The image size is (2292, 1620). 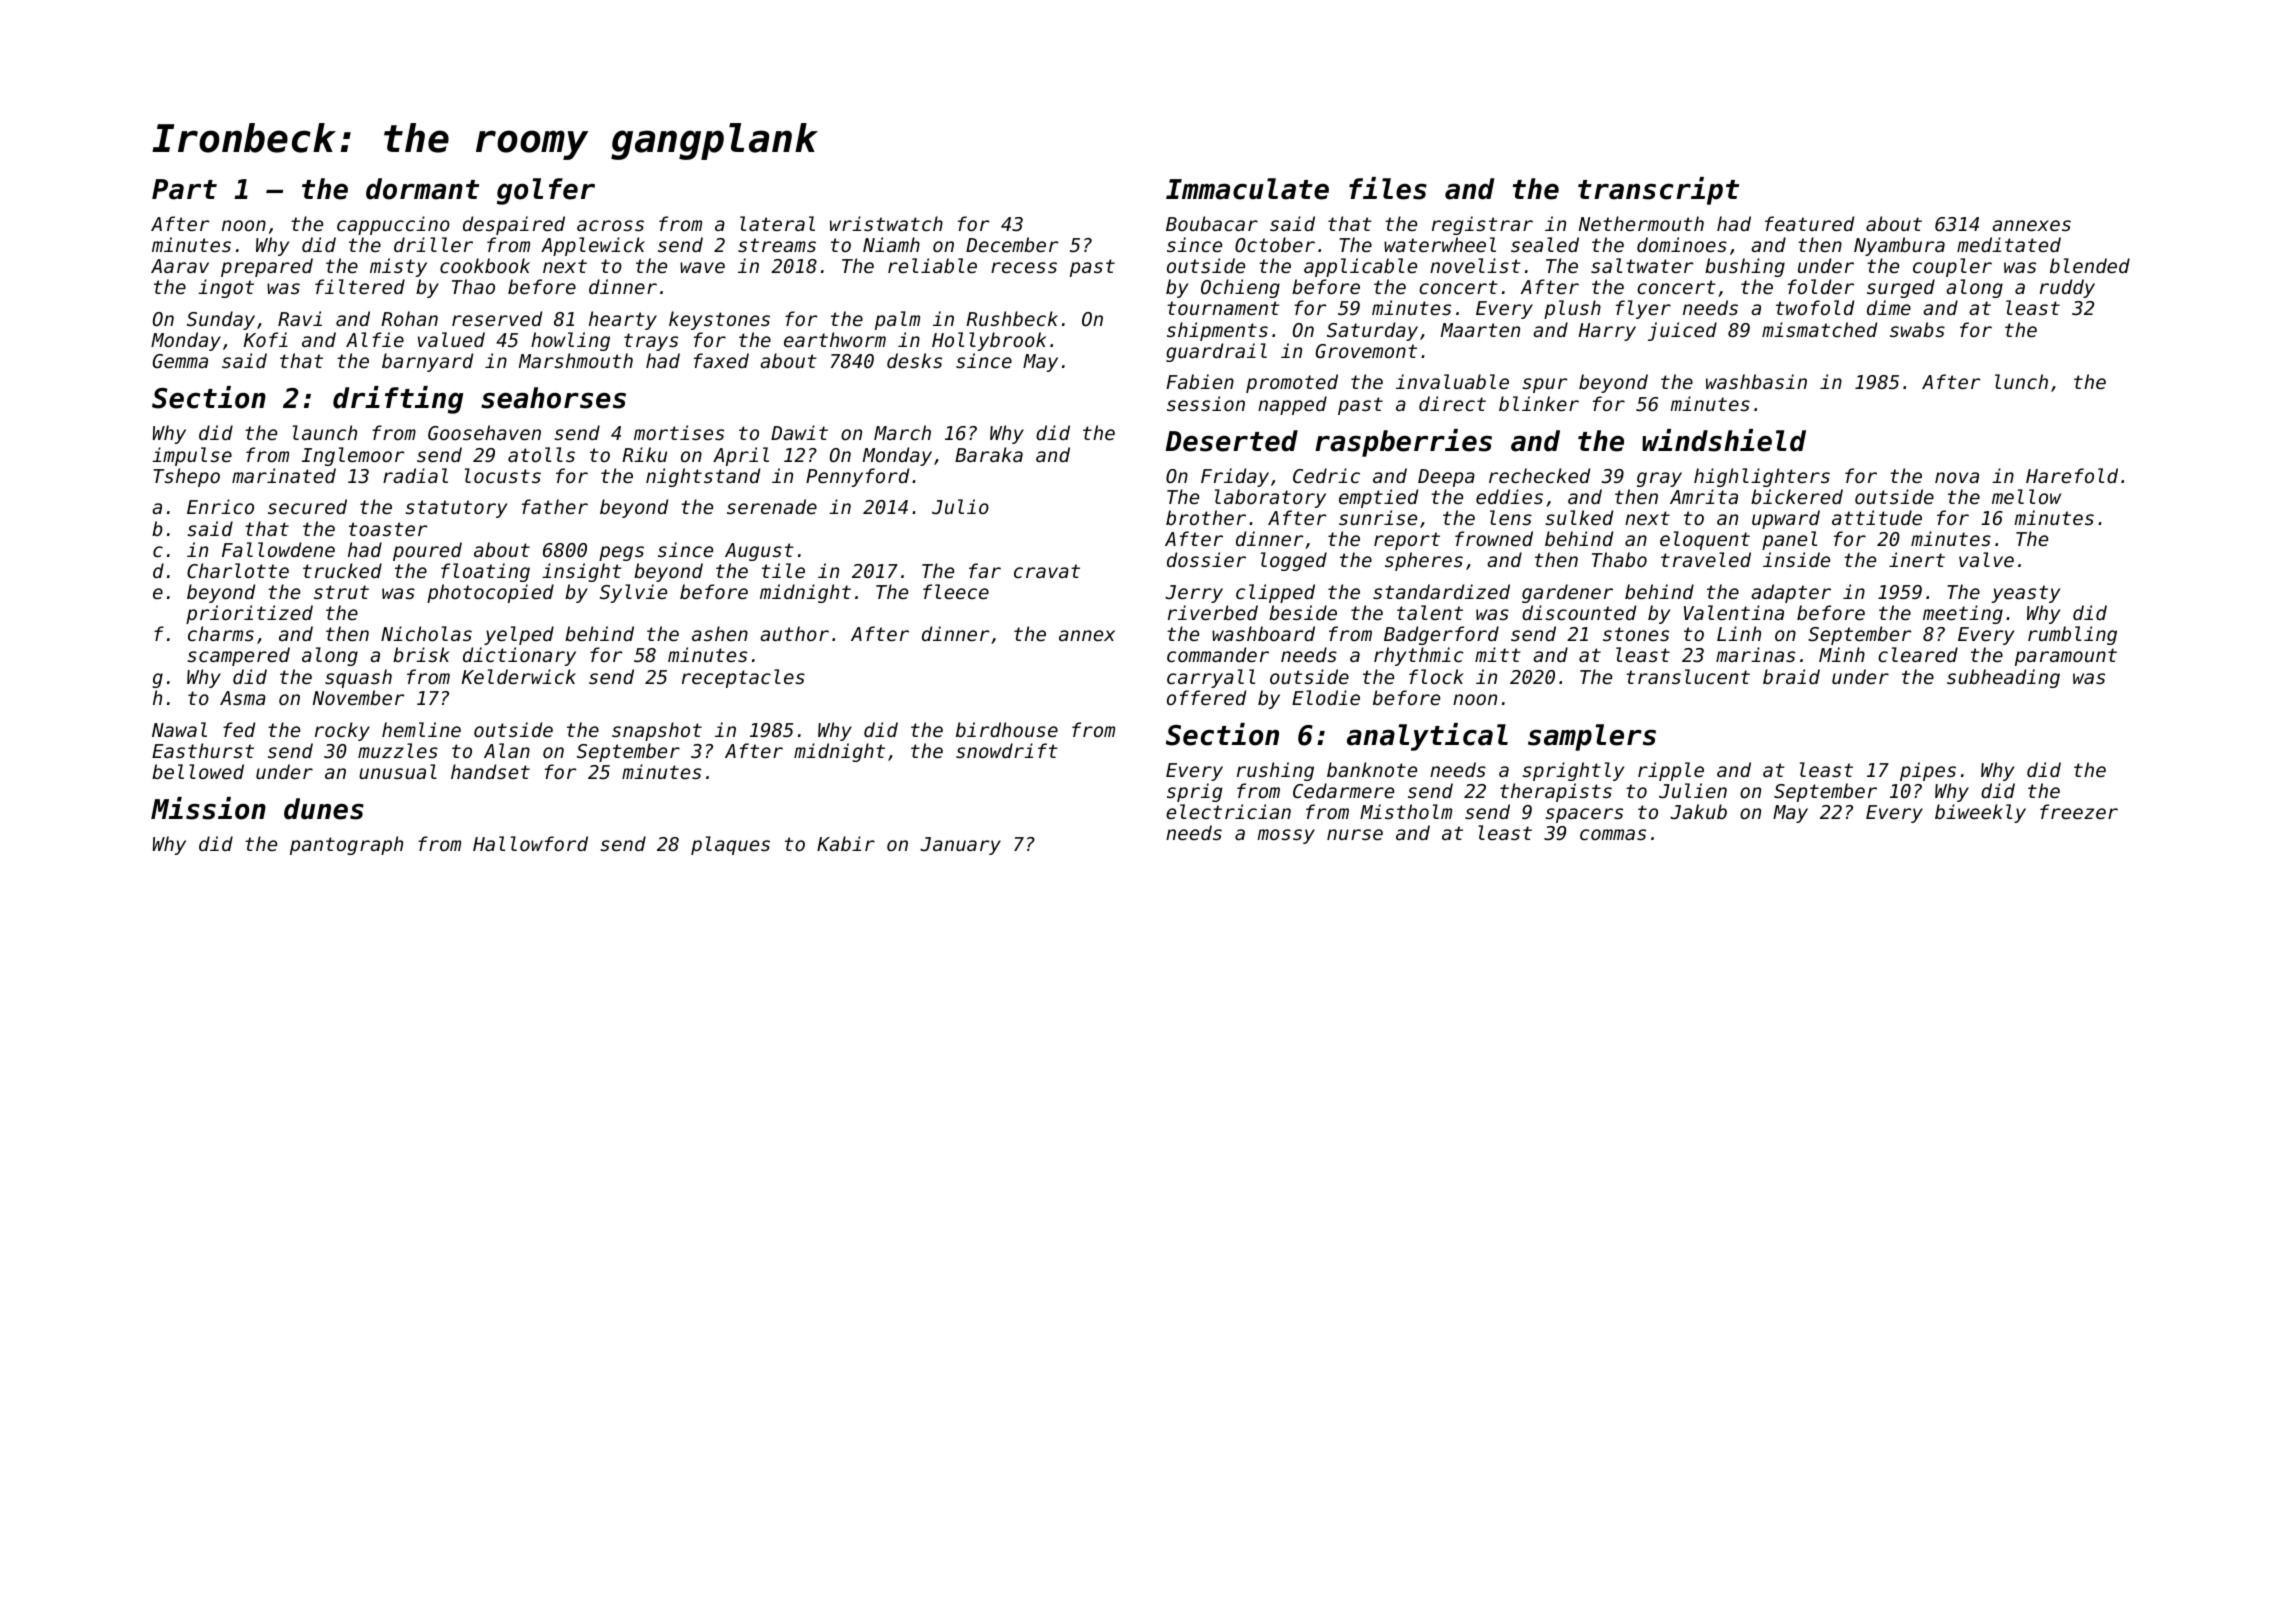 I want to click on wristwatch, so click(x=886, y=223).
